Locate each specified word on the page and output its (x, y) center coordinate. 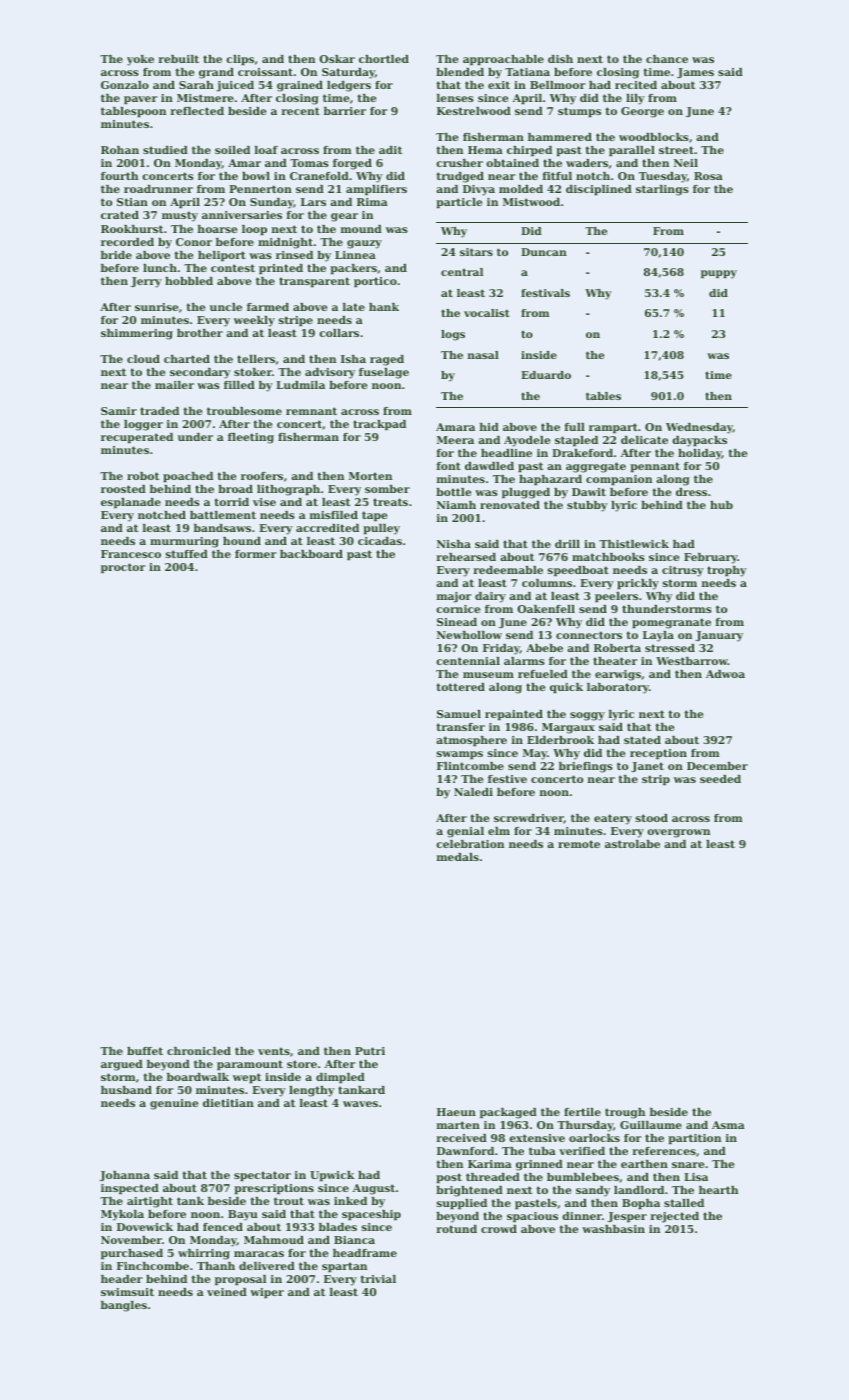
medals (457, 857)
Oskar (337, 59)
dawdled (489, 466)
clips (240, 60)
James (695, 73)
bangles (124, 1306)
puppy (719, 274)
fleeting (251, 438)
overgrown (678, 833)
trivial (378, 1279)
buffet (145, 1051)
